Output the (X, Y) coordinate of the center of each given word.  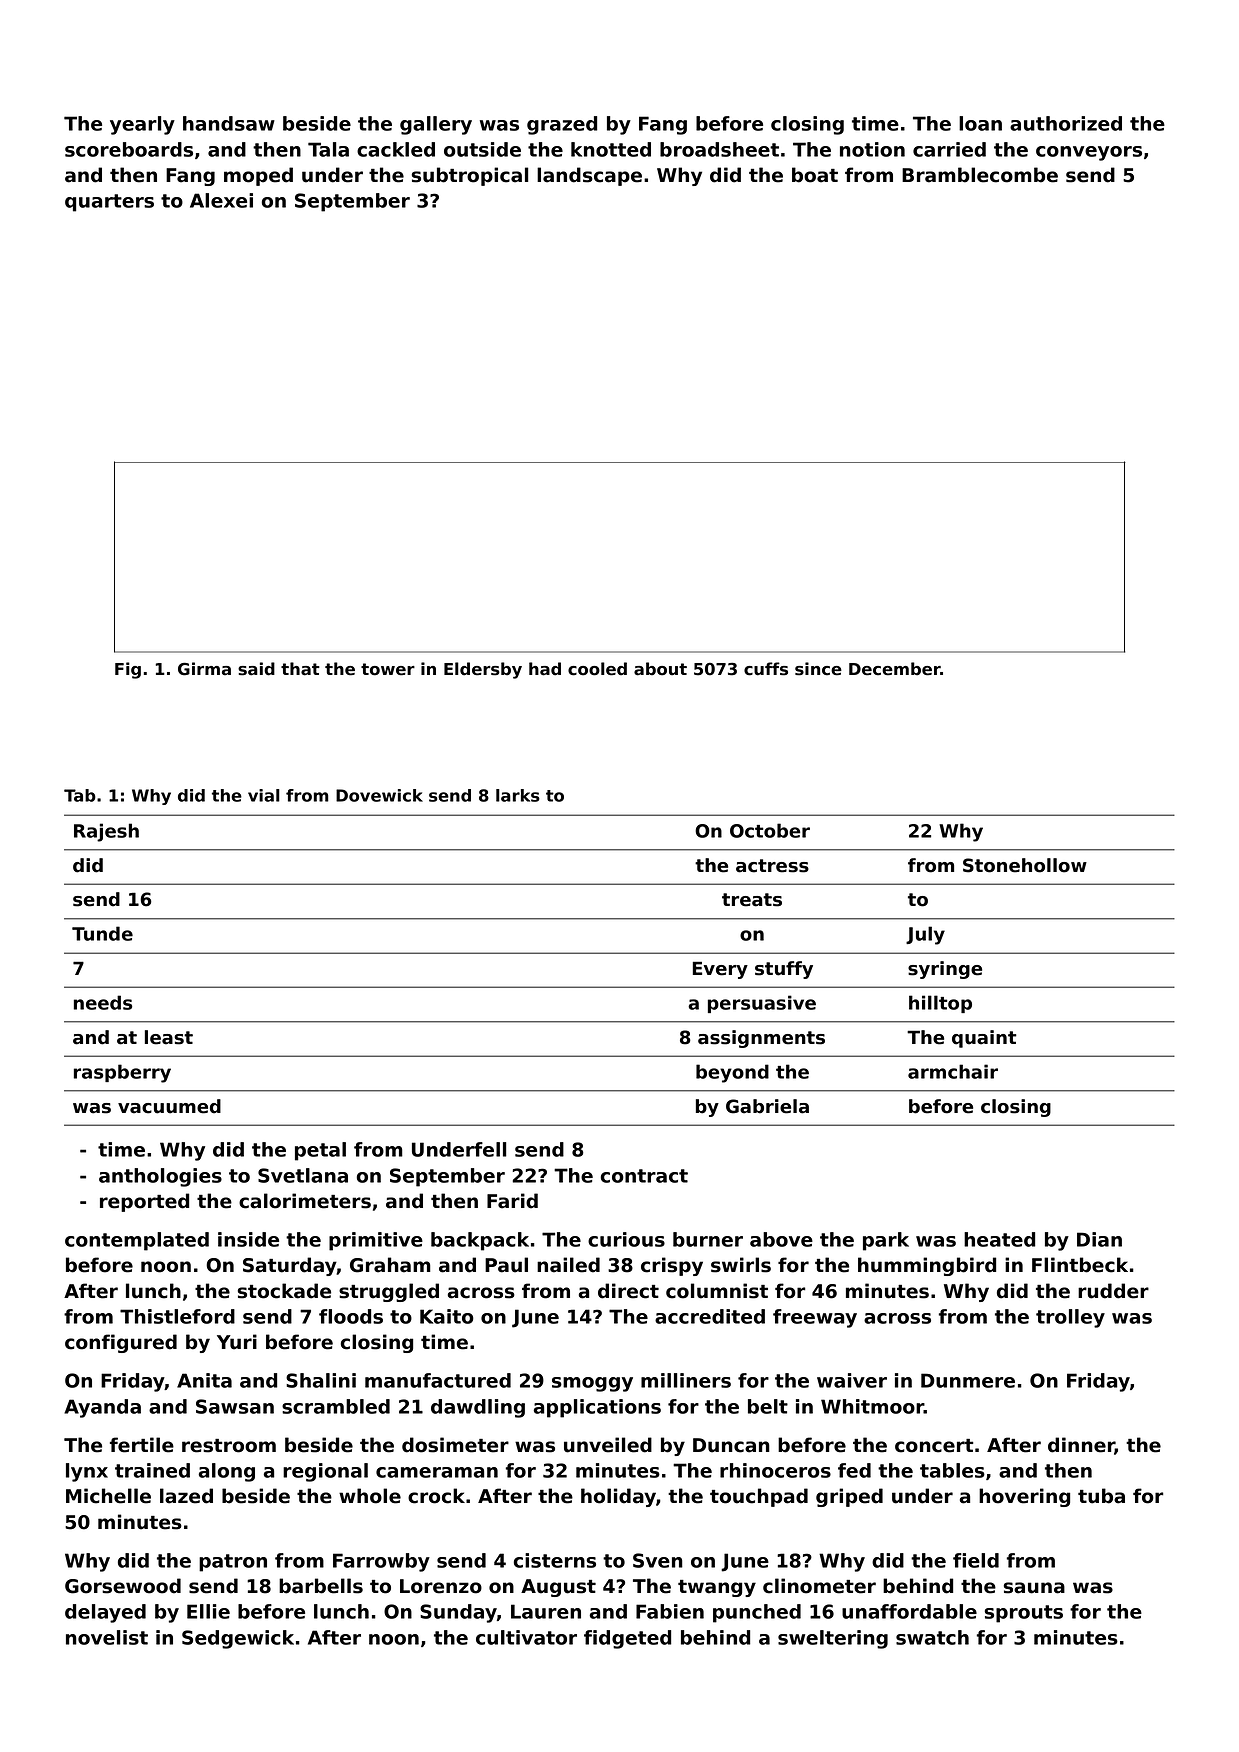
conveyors (1089, 153)
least (169, 1037)
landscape (589, 176)
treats (752, 900)
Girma (204, 669)
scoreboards (129, 149)
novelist (107, 1637)
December (894, 669)
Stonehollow (1025, 865)
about (660, 669)
